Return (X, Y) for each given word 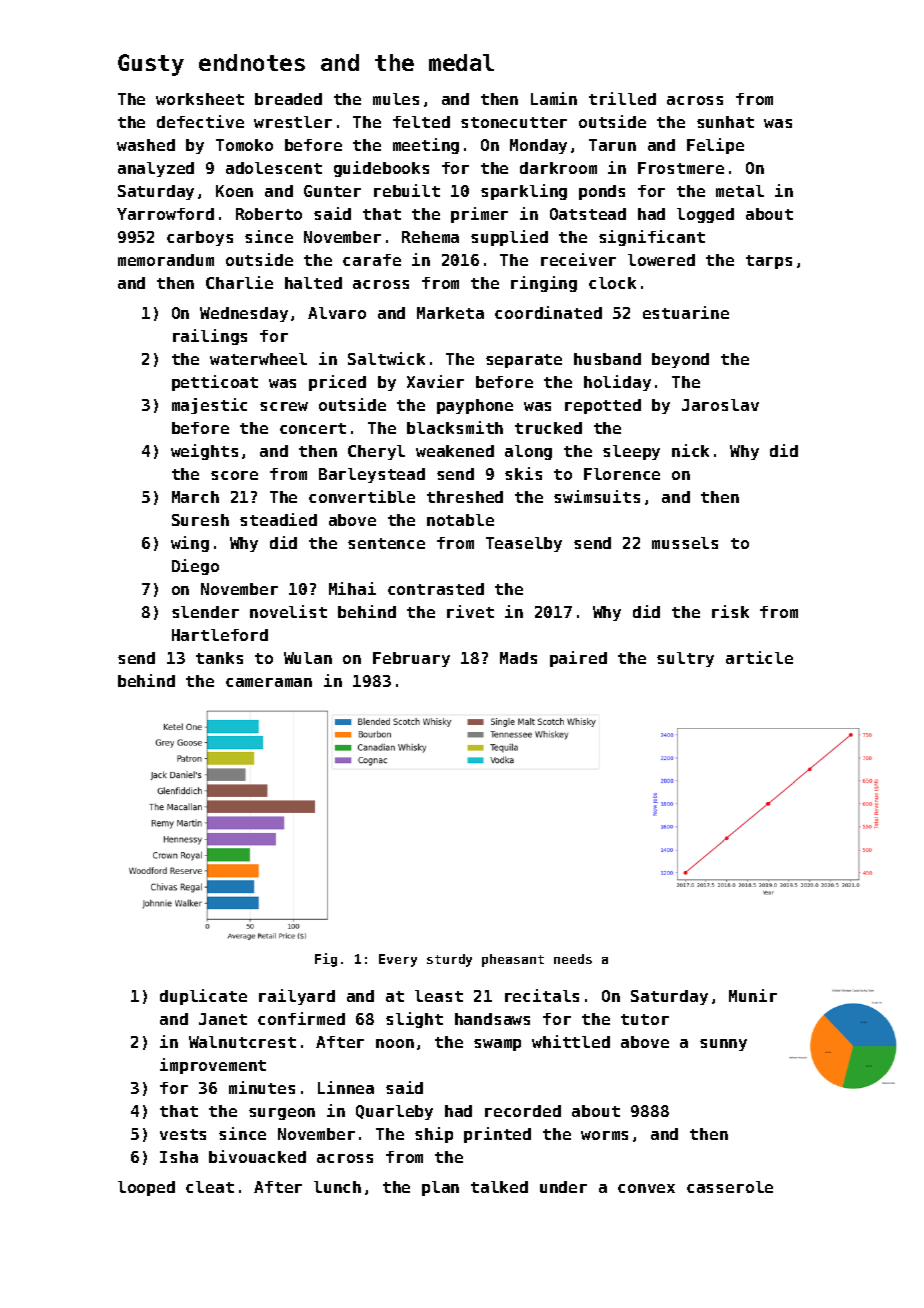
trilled (622, 98)
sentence (386, 543)
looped (146, 1188)
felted (421, 122)
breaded (288, 99)
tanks (219, 658)
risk (730, 611)
